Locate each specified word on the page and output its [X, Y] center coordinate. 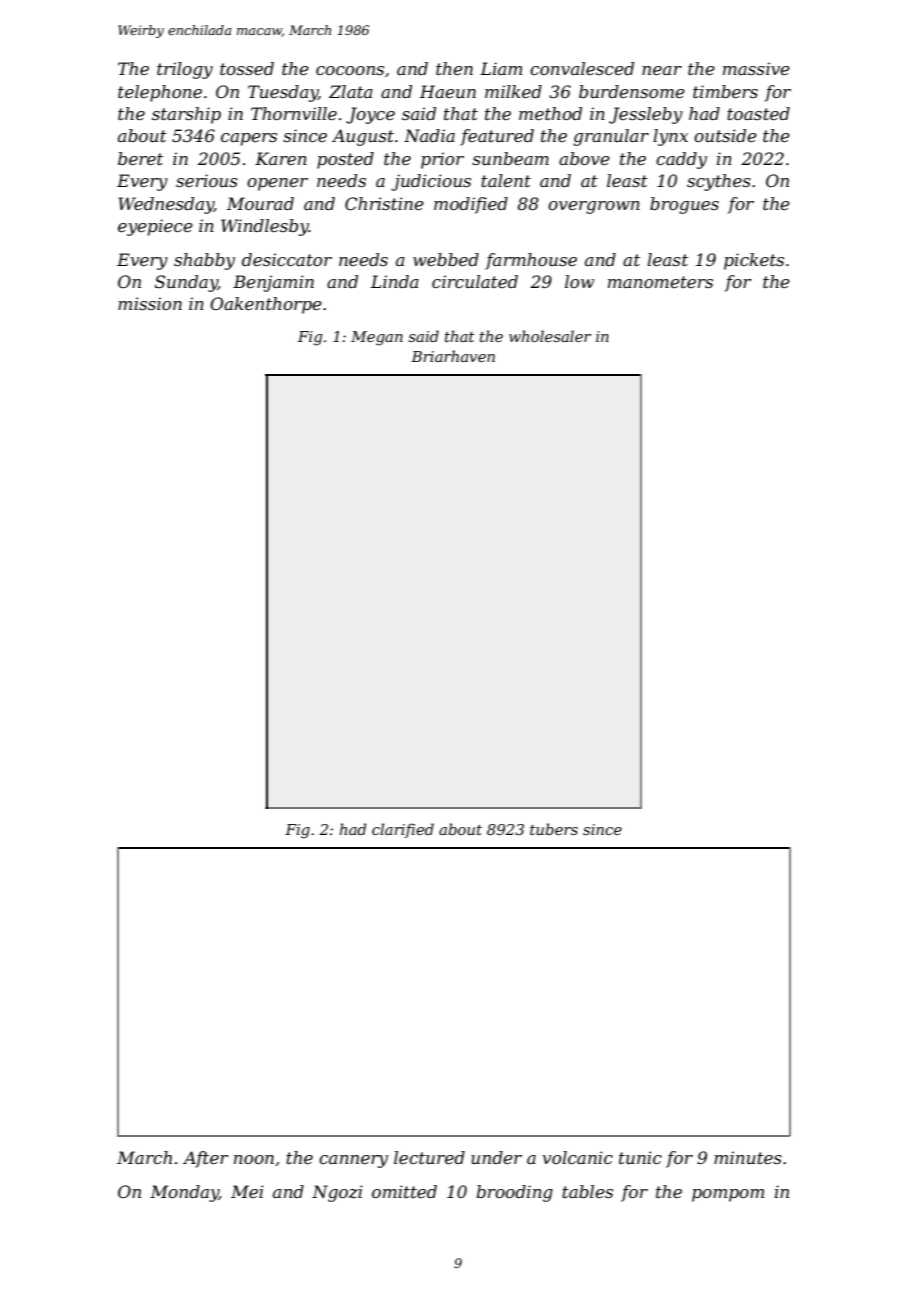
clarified [403, 830]
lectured [429, 1157]
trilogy [185, 70]
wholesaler [550, 336]
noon [254, 1159]
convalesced [582, 68]
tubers [554, 829]
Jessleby [646, 115]
